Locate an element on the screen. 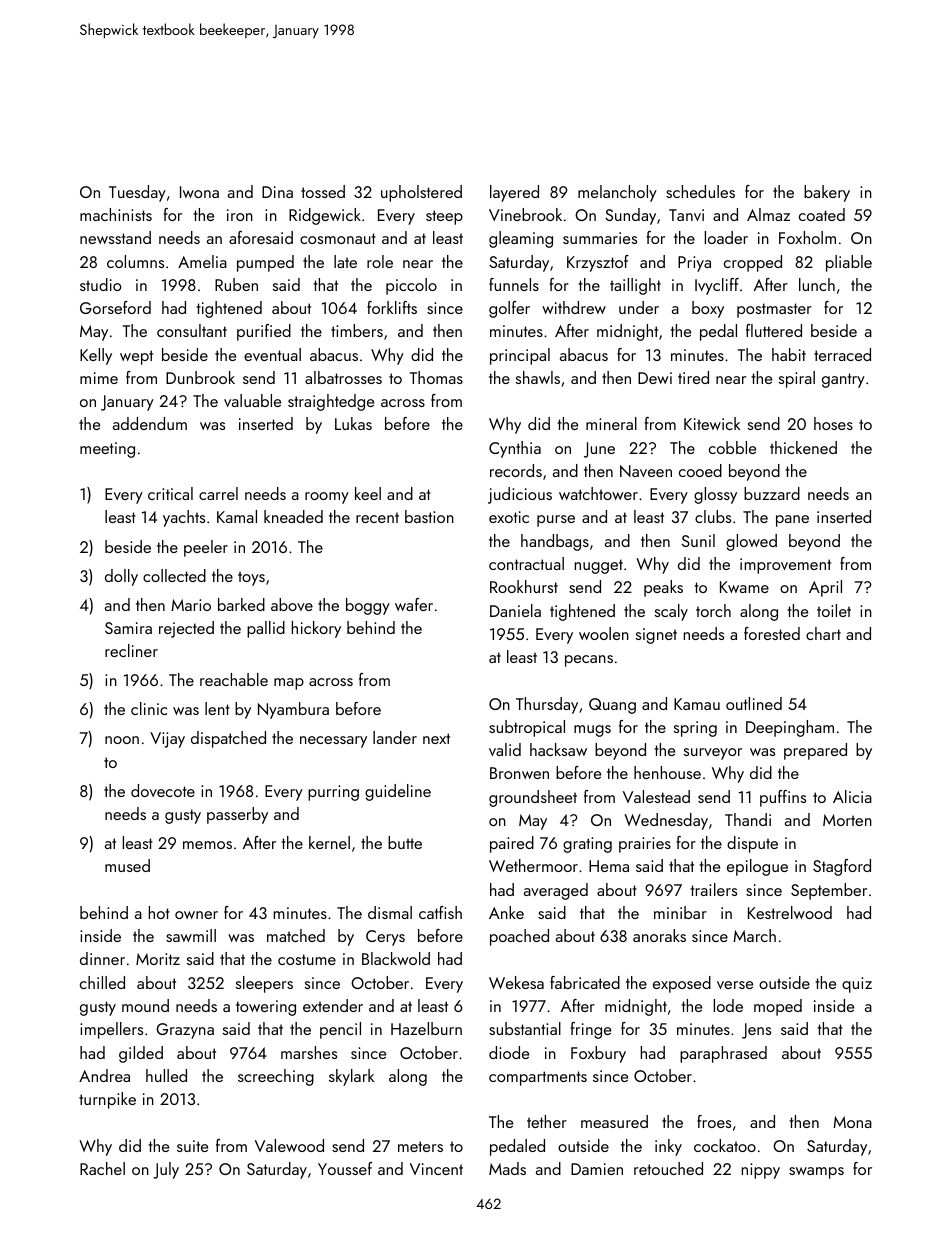 The height and width of the screenshot is (1233, 952). Blackwold is located at coordinates (396, 958).
